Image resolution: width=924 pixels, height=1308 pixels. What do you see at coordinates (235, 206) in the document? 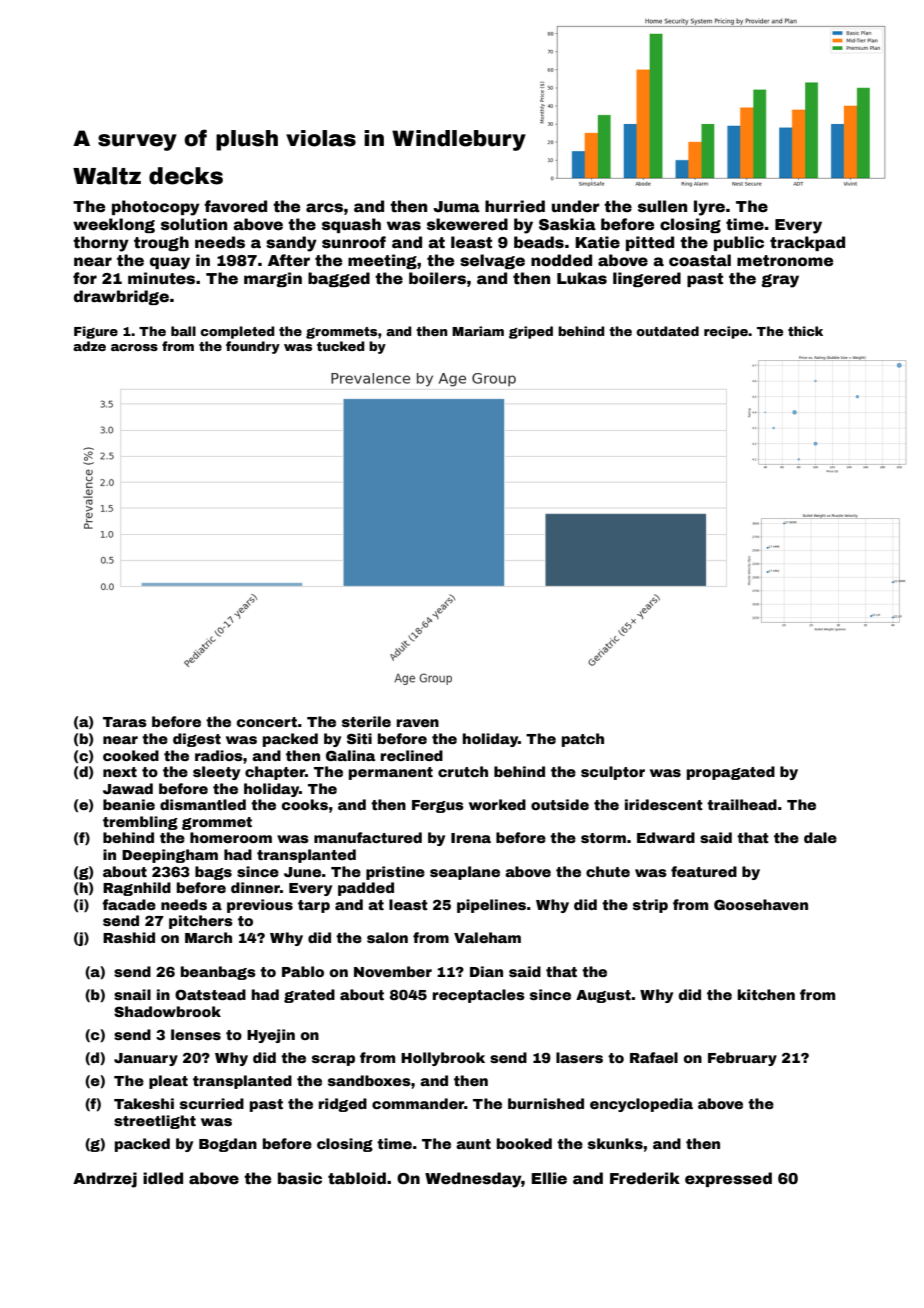
I see `favored` at bounding box center [235, 206].
